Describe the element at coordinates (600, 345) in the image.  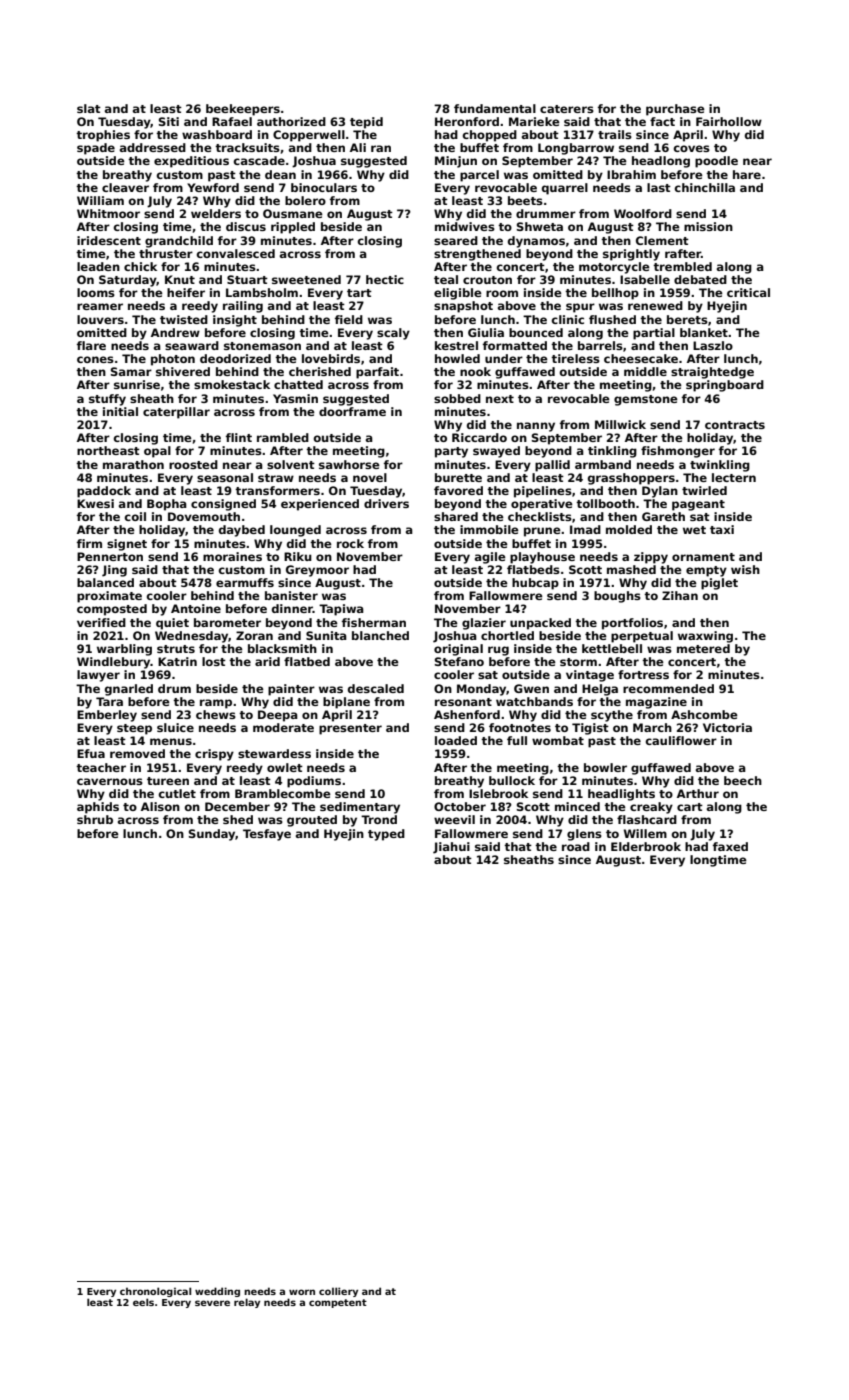
I see `barrels` at that location.
